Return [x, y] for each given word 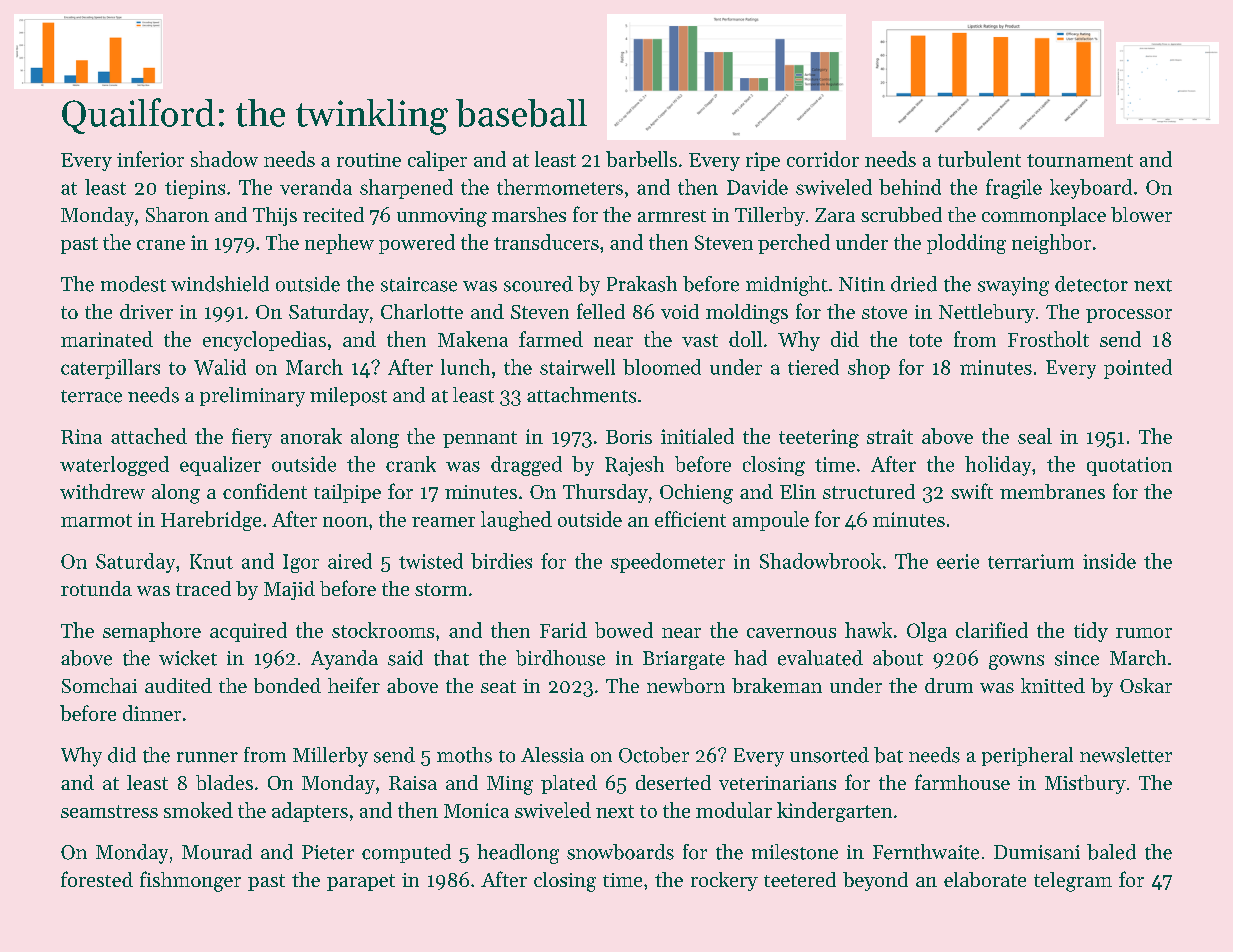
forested [97, 879]
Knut [211, 561]
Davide [757, 187]
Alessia [552, 755]
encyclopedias [264, 341]
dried [914, 284]
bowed [624, 630]
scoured [538, 284]
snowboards [620, 852]
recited [333, 214]
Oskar [1146, 685]
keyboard [1091, 189]
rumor [1144, 633]
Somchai [99, 685]
